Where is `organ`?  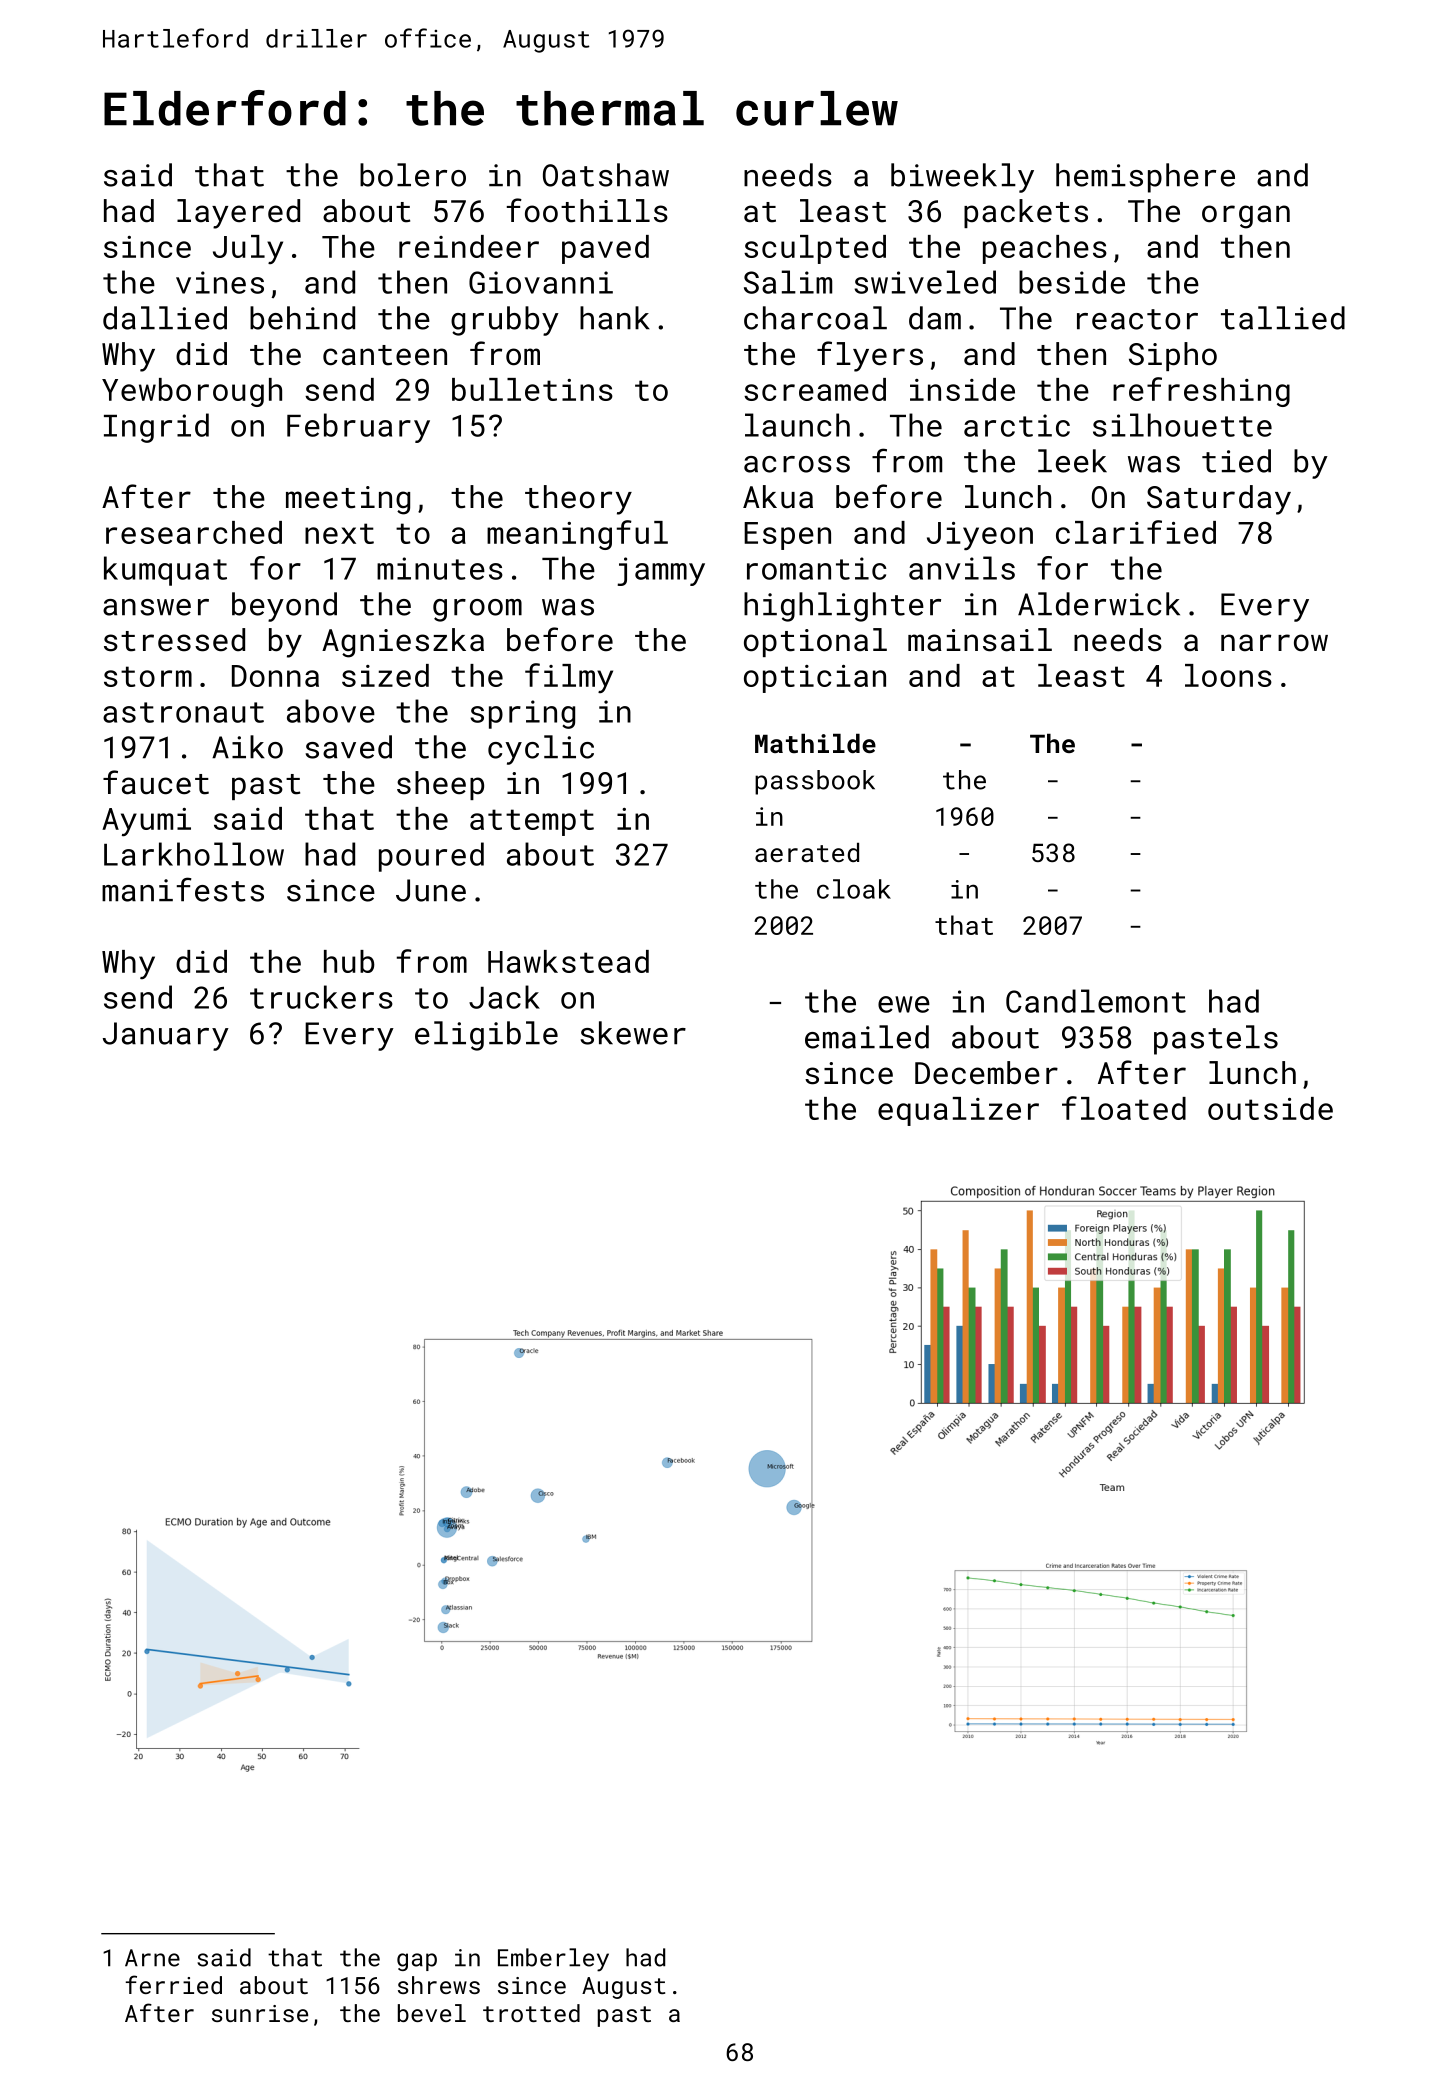
organ is located at coordinates (1246, 217).
